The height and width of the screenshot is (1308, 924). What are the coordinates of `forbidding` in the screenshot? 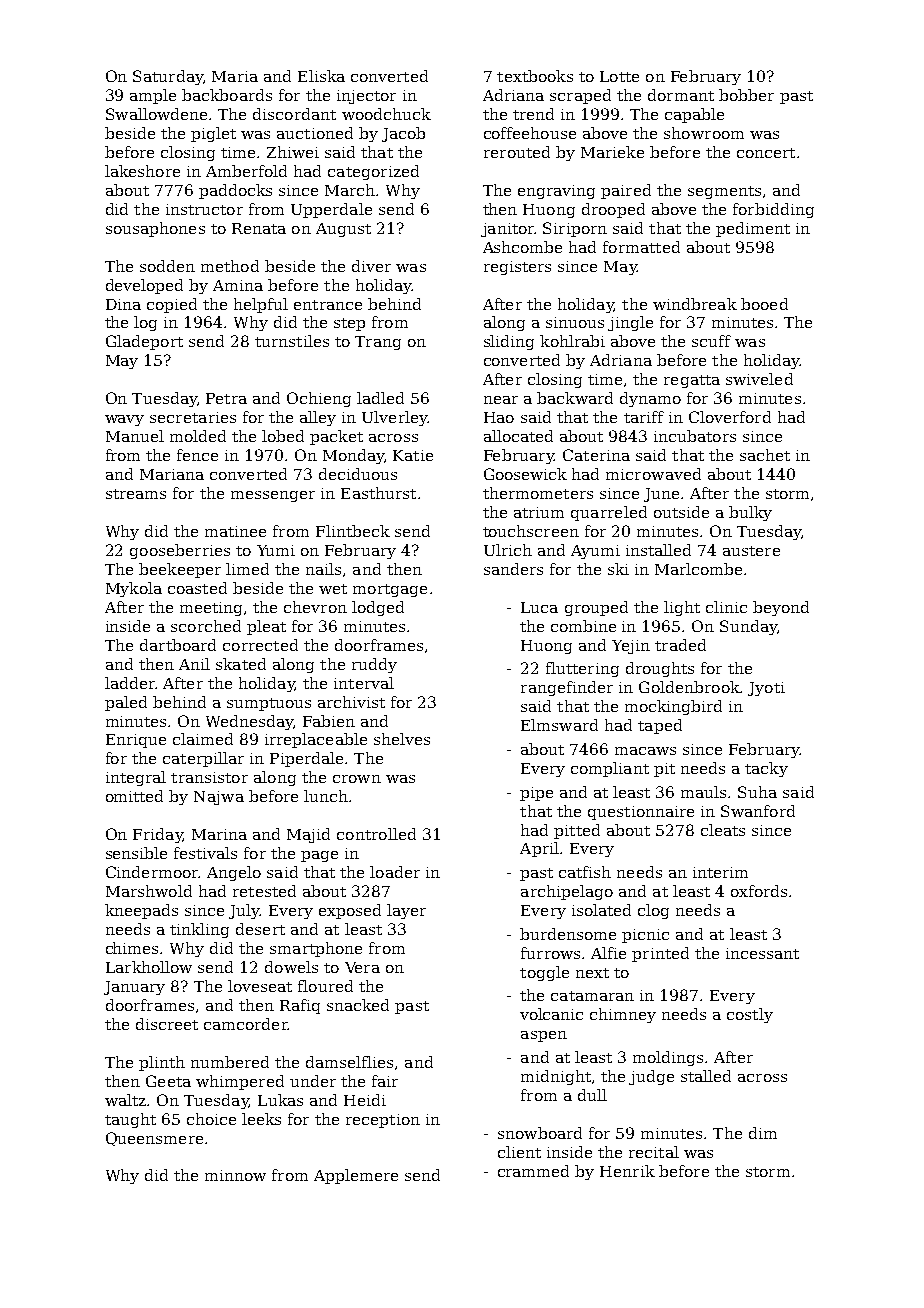 It's located at (773, 210).
